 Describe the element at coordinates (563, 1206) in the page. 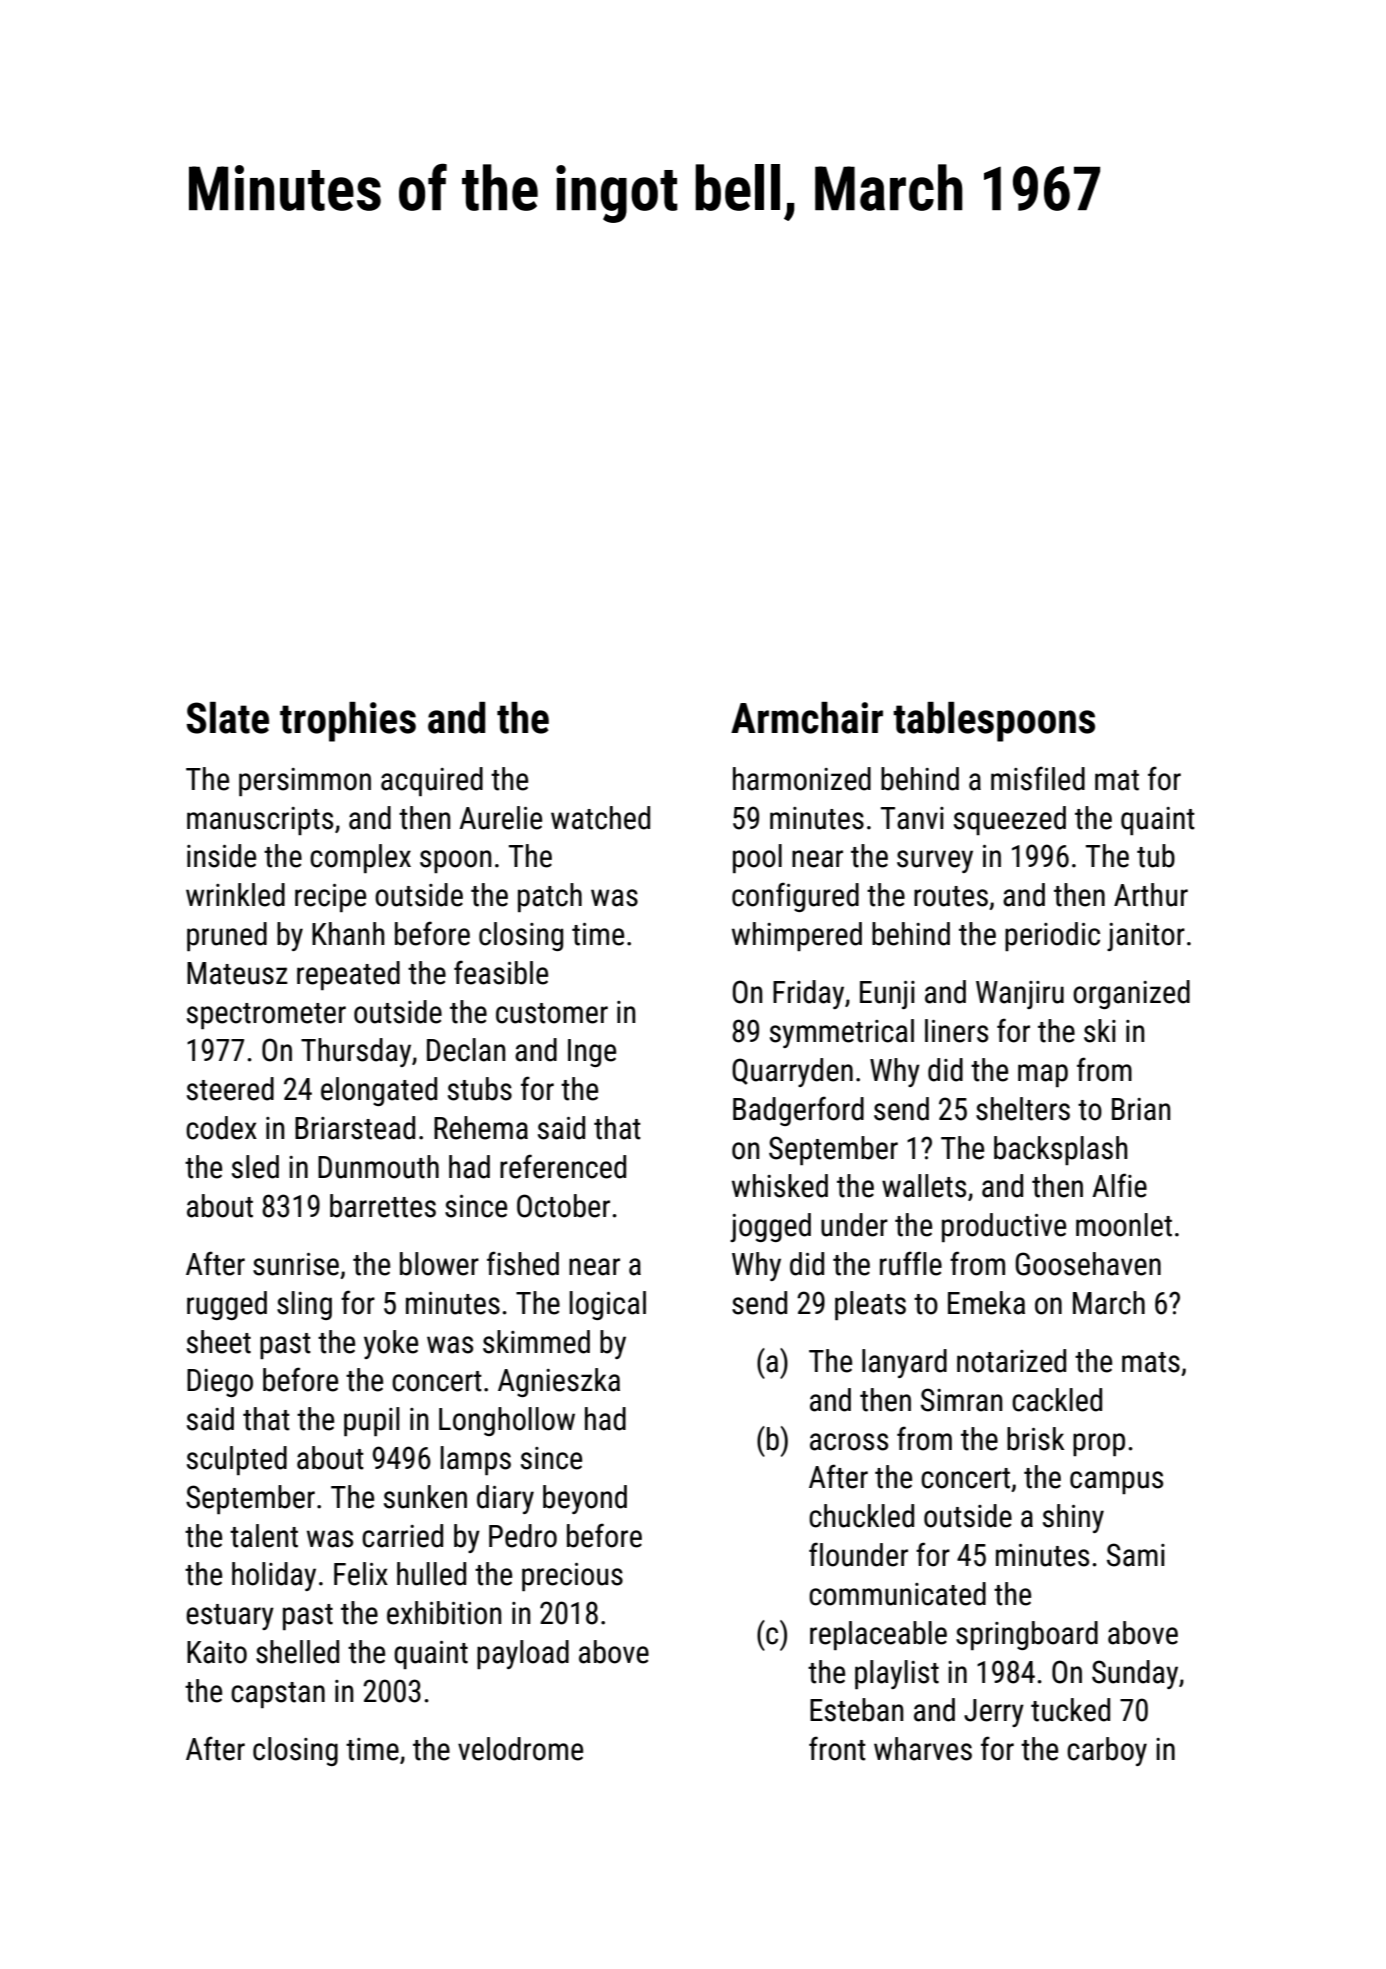

I see `October` at that location.
